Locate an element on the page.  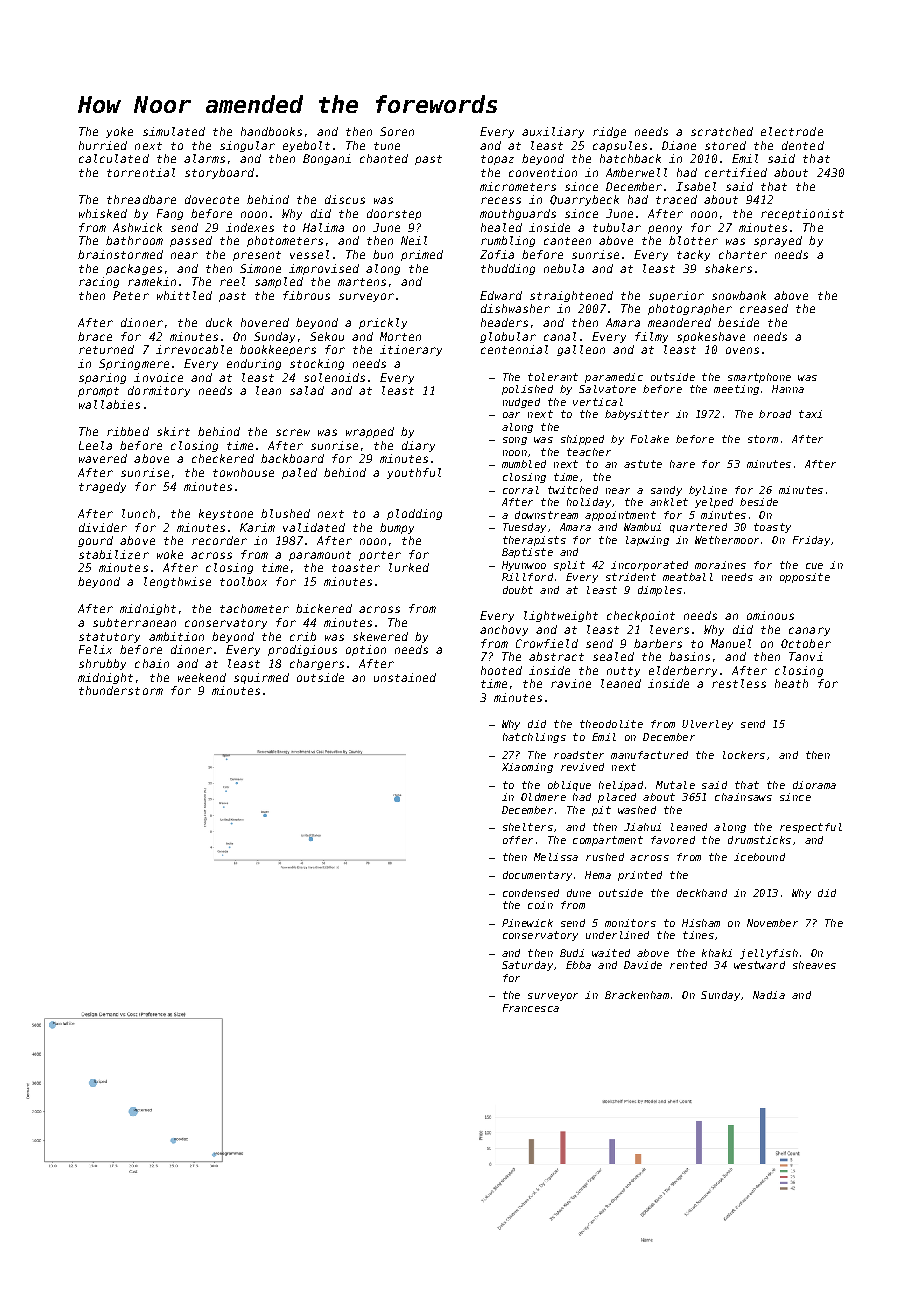
Halima is located at coordinates (323, 227).
